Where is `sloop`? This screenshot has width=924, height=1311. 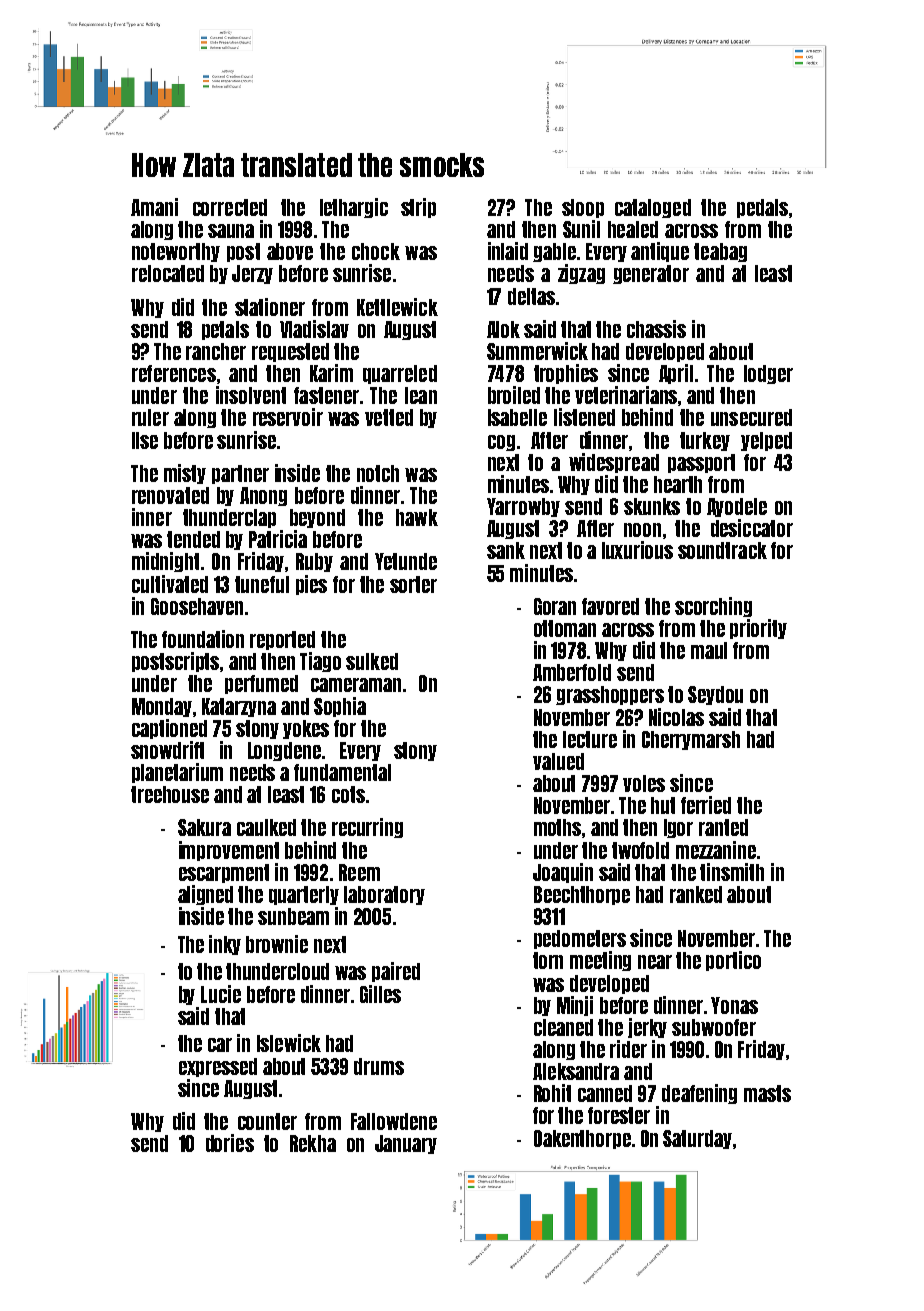 sloop is located at coordinates (583, 208).
